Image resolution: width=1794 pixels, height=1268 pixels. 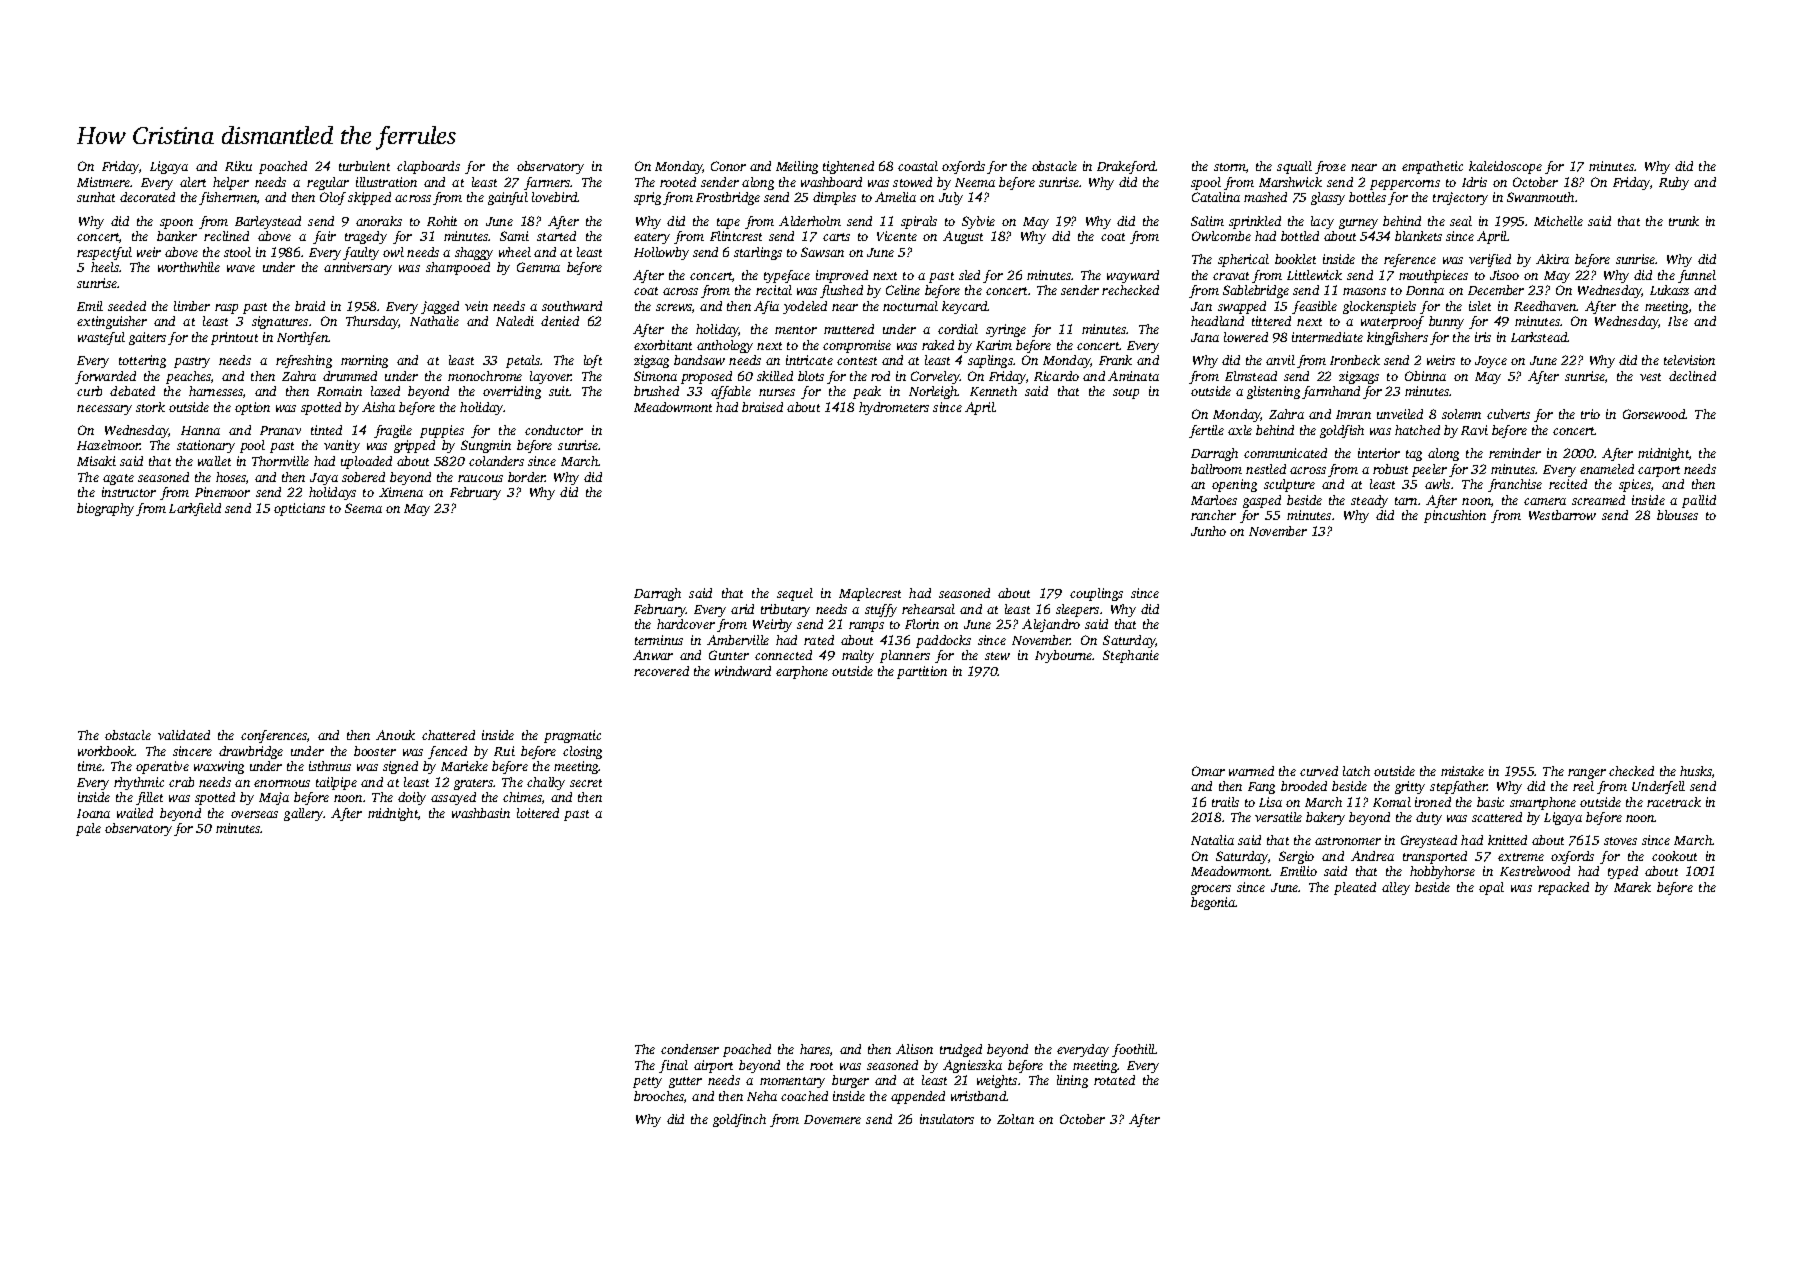 What do you see at coordinates (547, 183) in the screenshot?
I see `farmers` at bounding box center [547, 183].
